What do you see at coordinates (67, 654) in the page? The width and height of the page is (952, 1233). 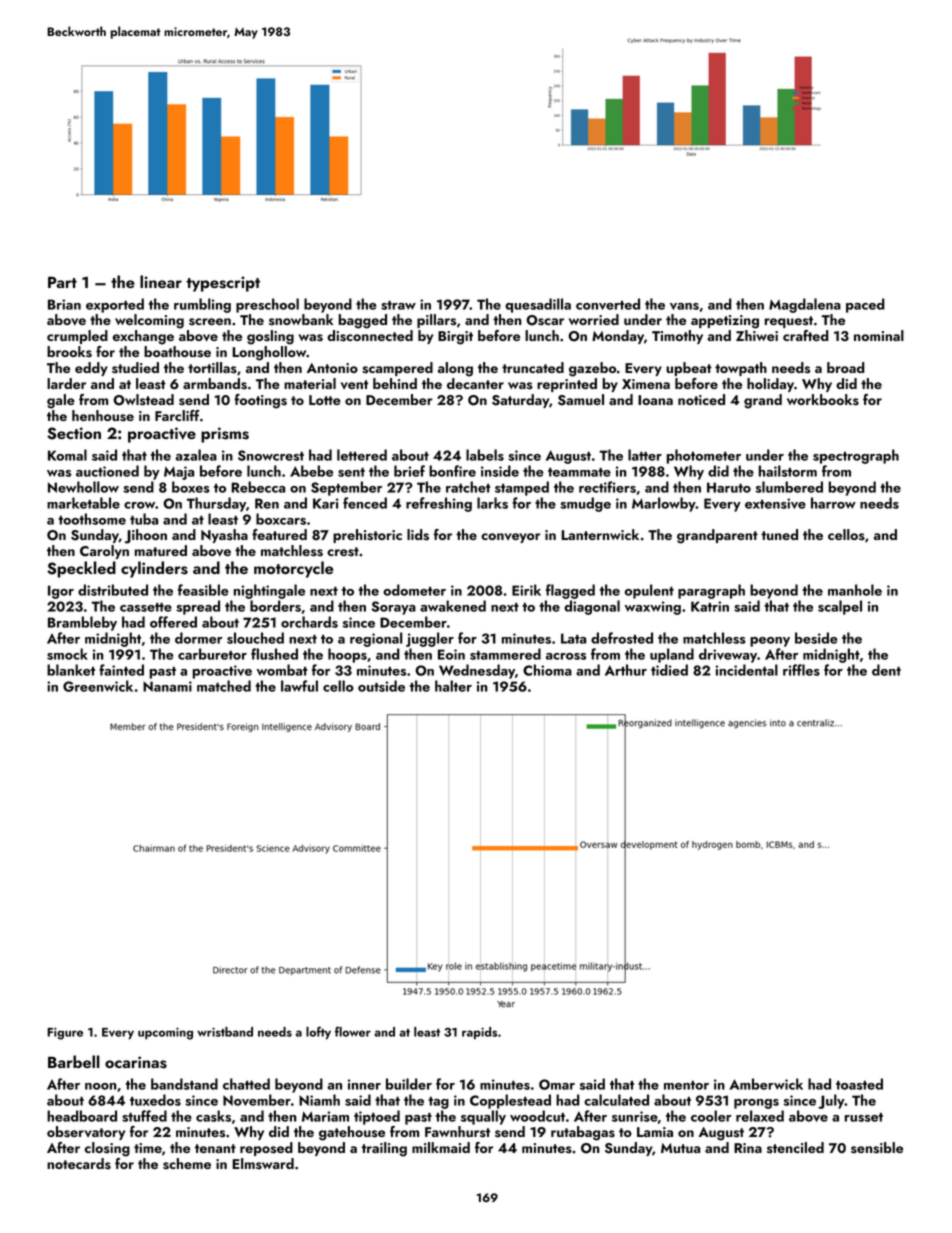 I see `smock` at bounding box center [67, 654].
